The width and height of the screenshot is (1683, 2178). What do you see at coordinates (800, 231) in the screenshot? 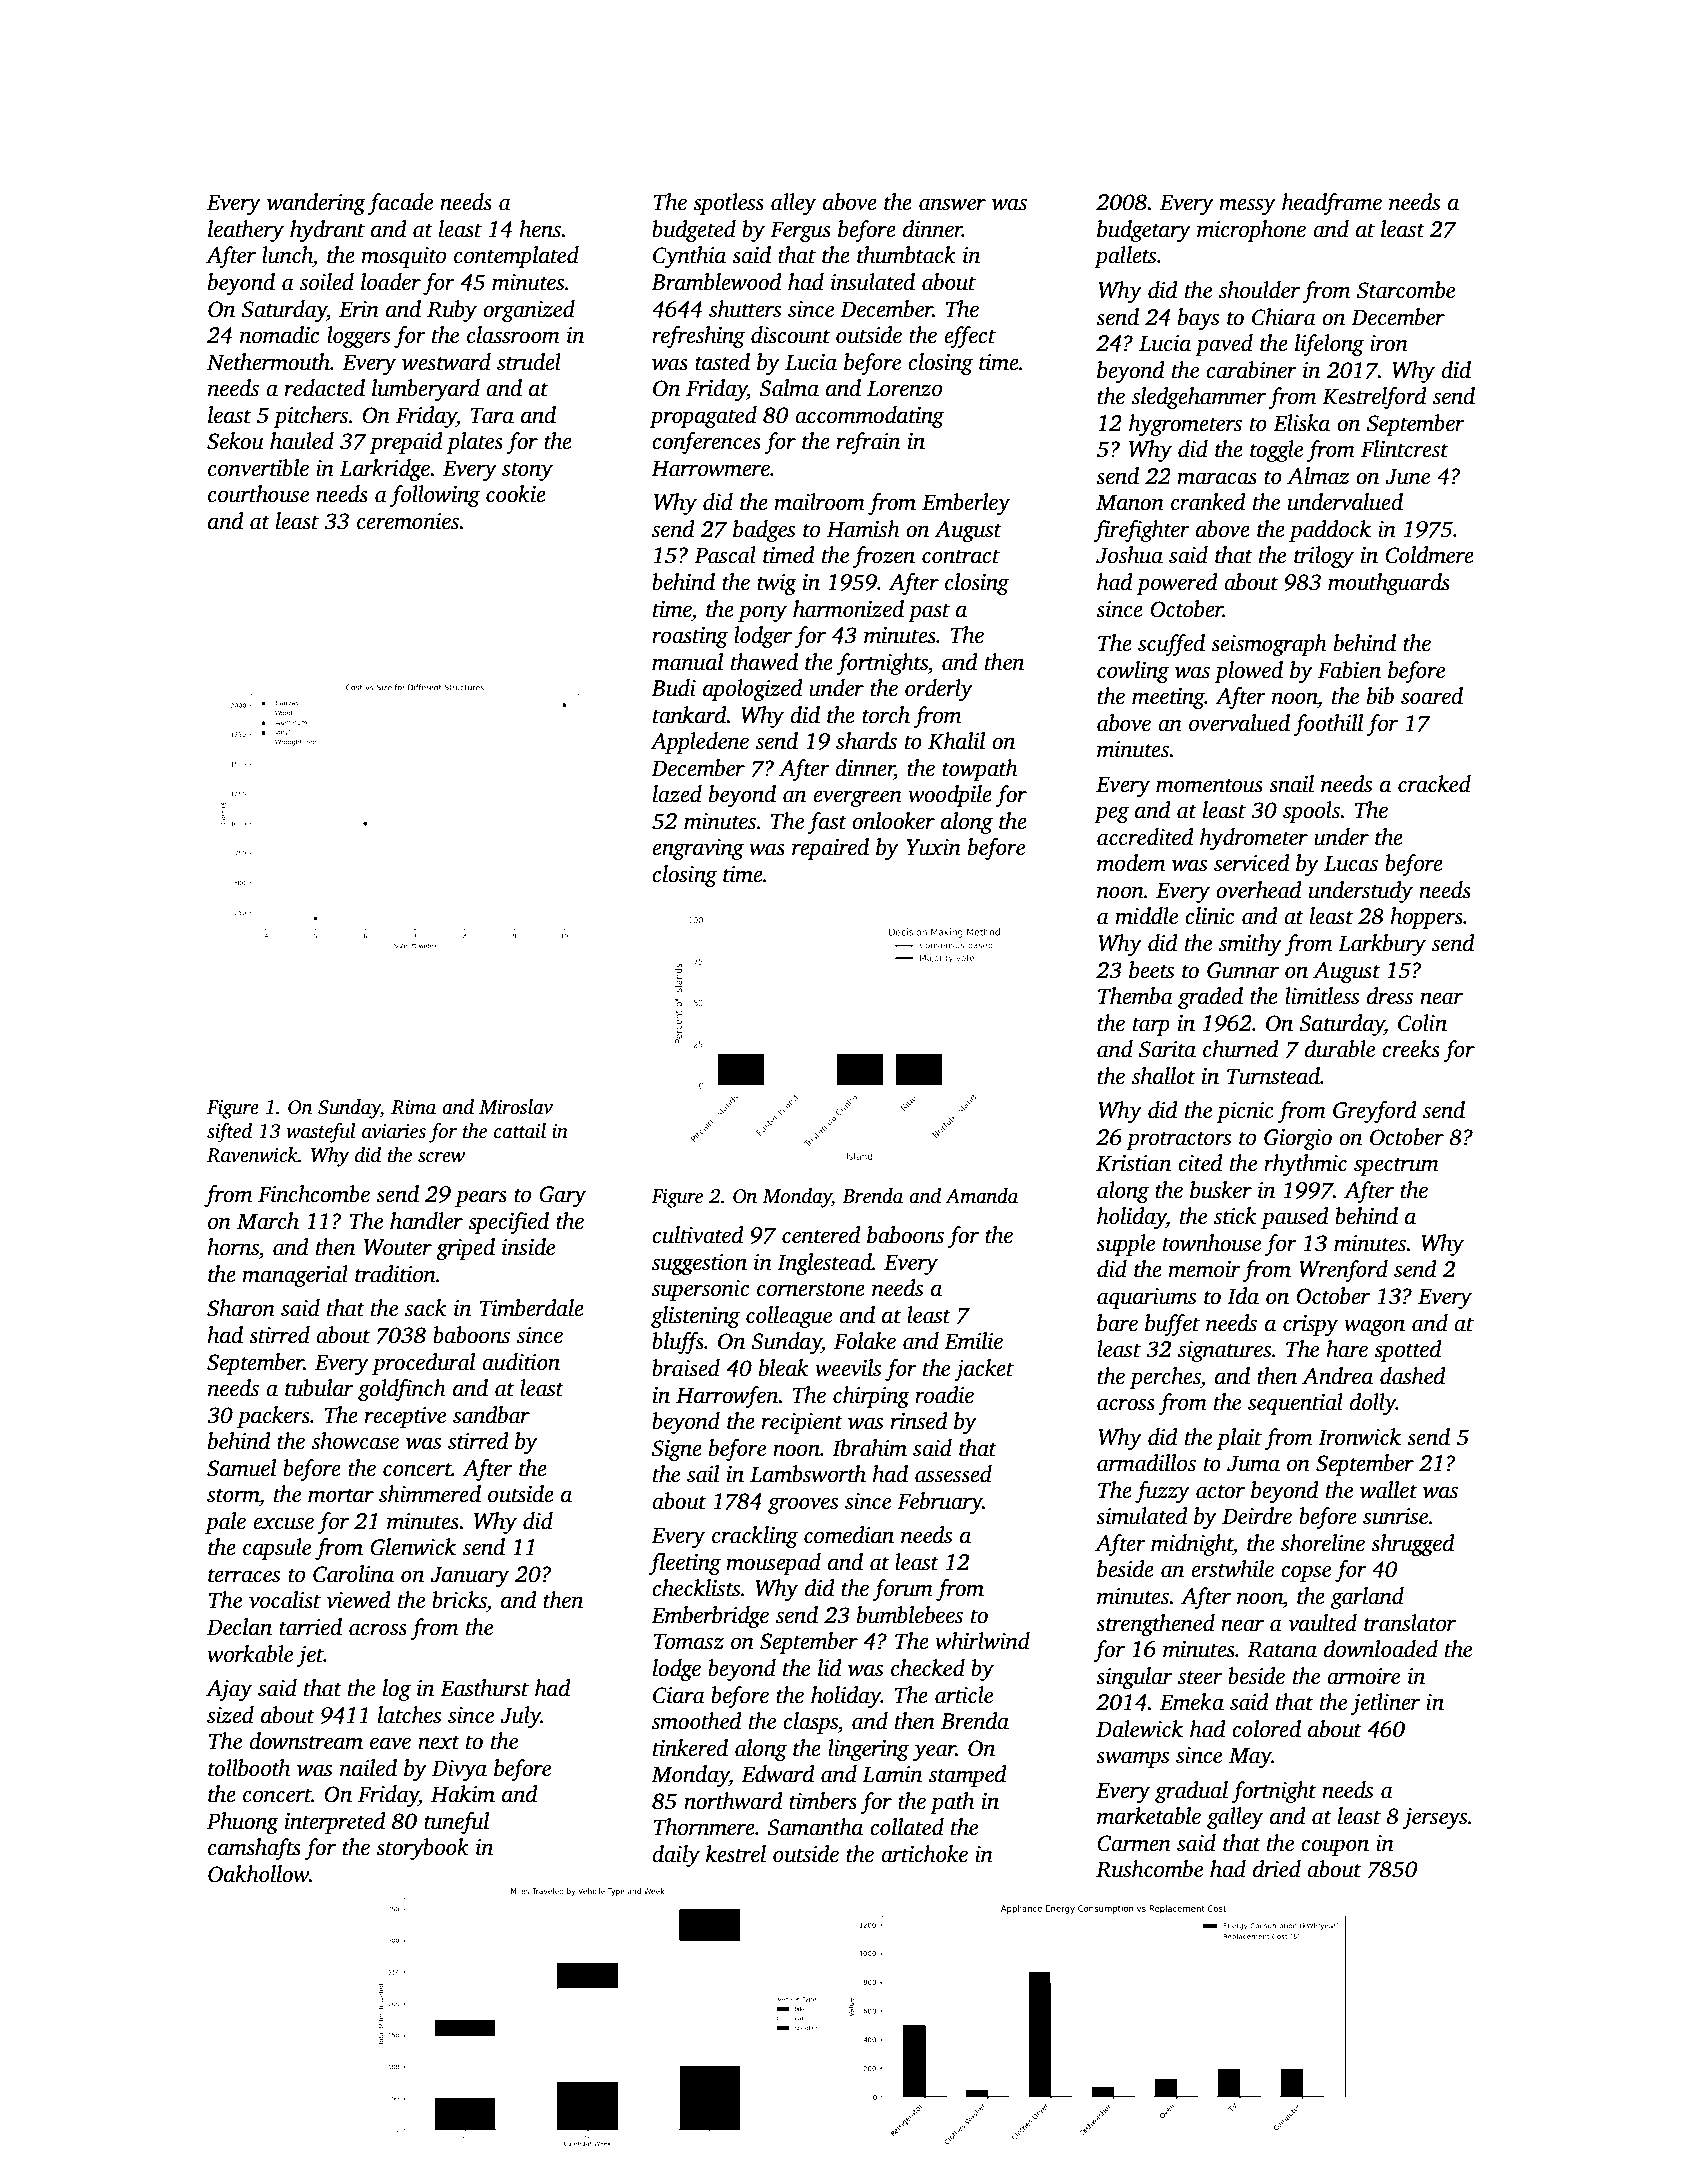
I see `Fergus` at bounding box center [800, 231].
